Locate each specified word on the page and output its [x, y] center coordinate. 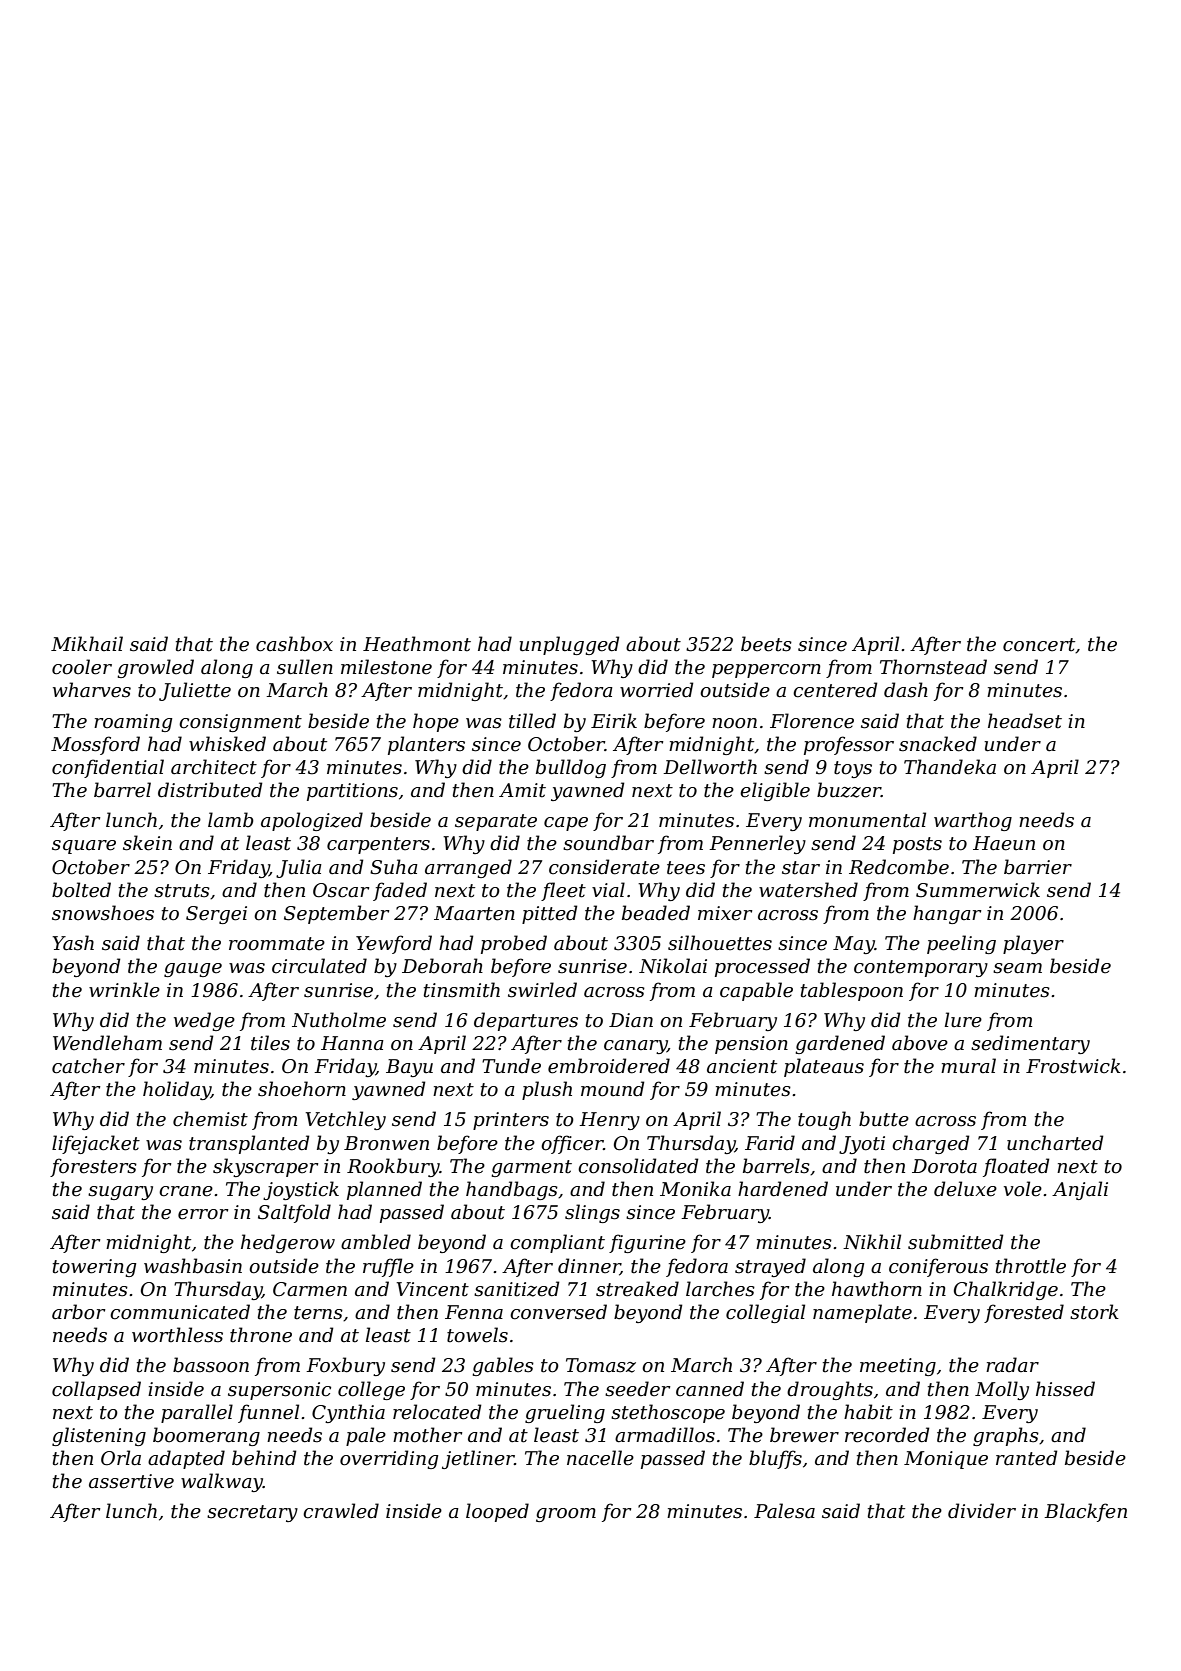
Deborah [442, 966]
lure [963, 1020]
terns [318, 1313]
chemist [210, 1119]
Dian [631, 1020]
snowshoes [103, 913]
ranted [1027, 1458]
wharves [92, 690]
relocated [437, 1412]
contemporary [921, 968]
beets [766, 644]
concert [1039, 645]
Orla [121, 1458]
